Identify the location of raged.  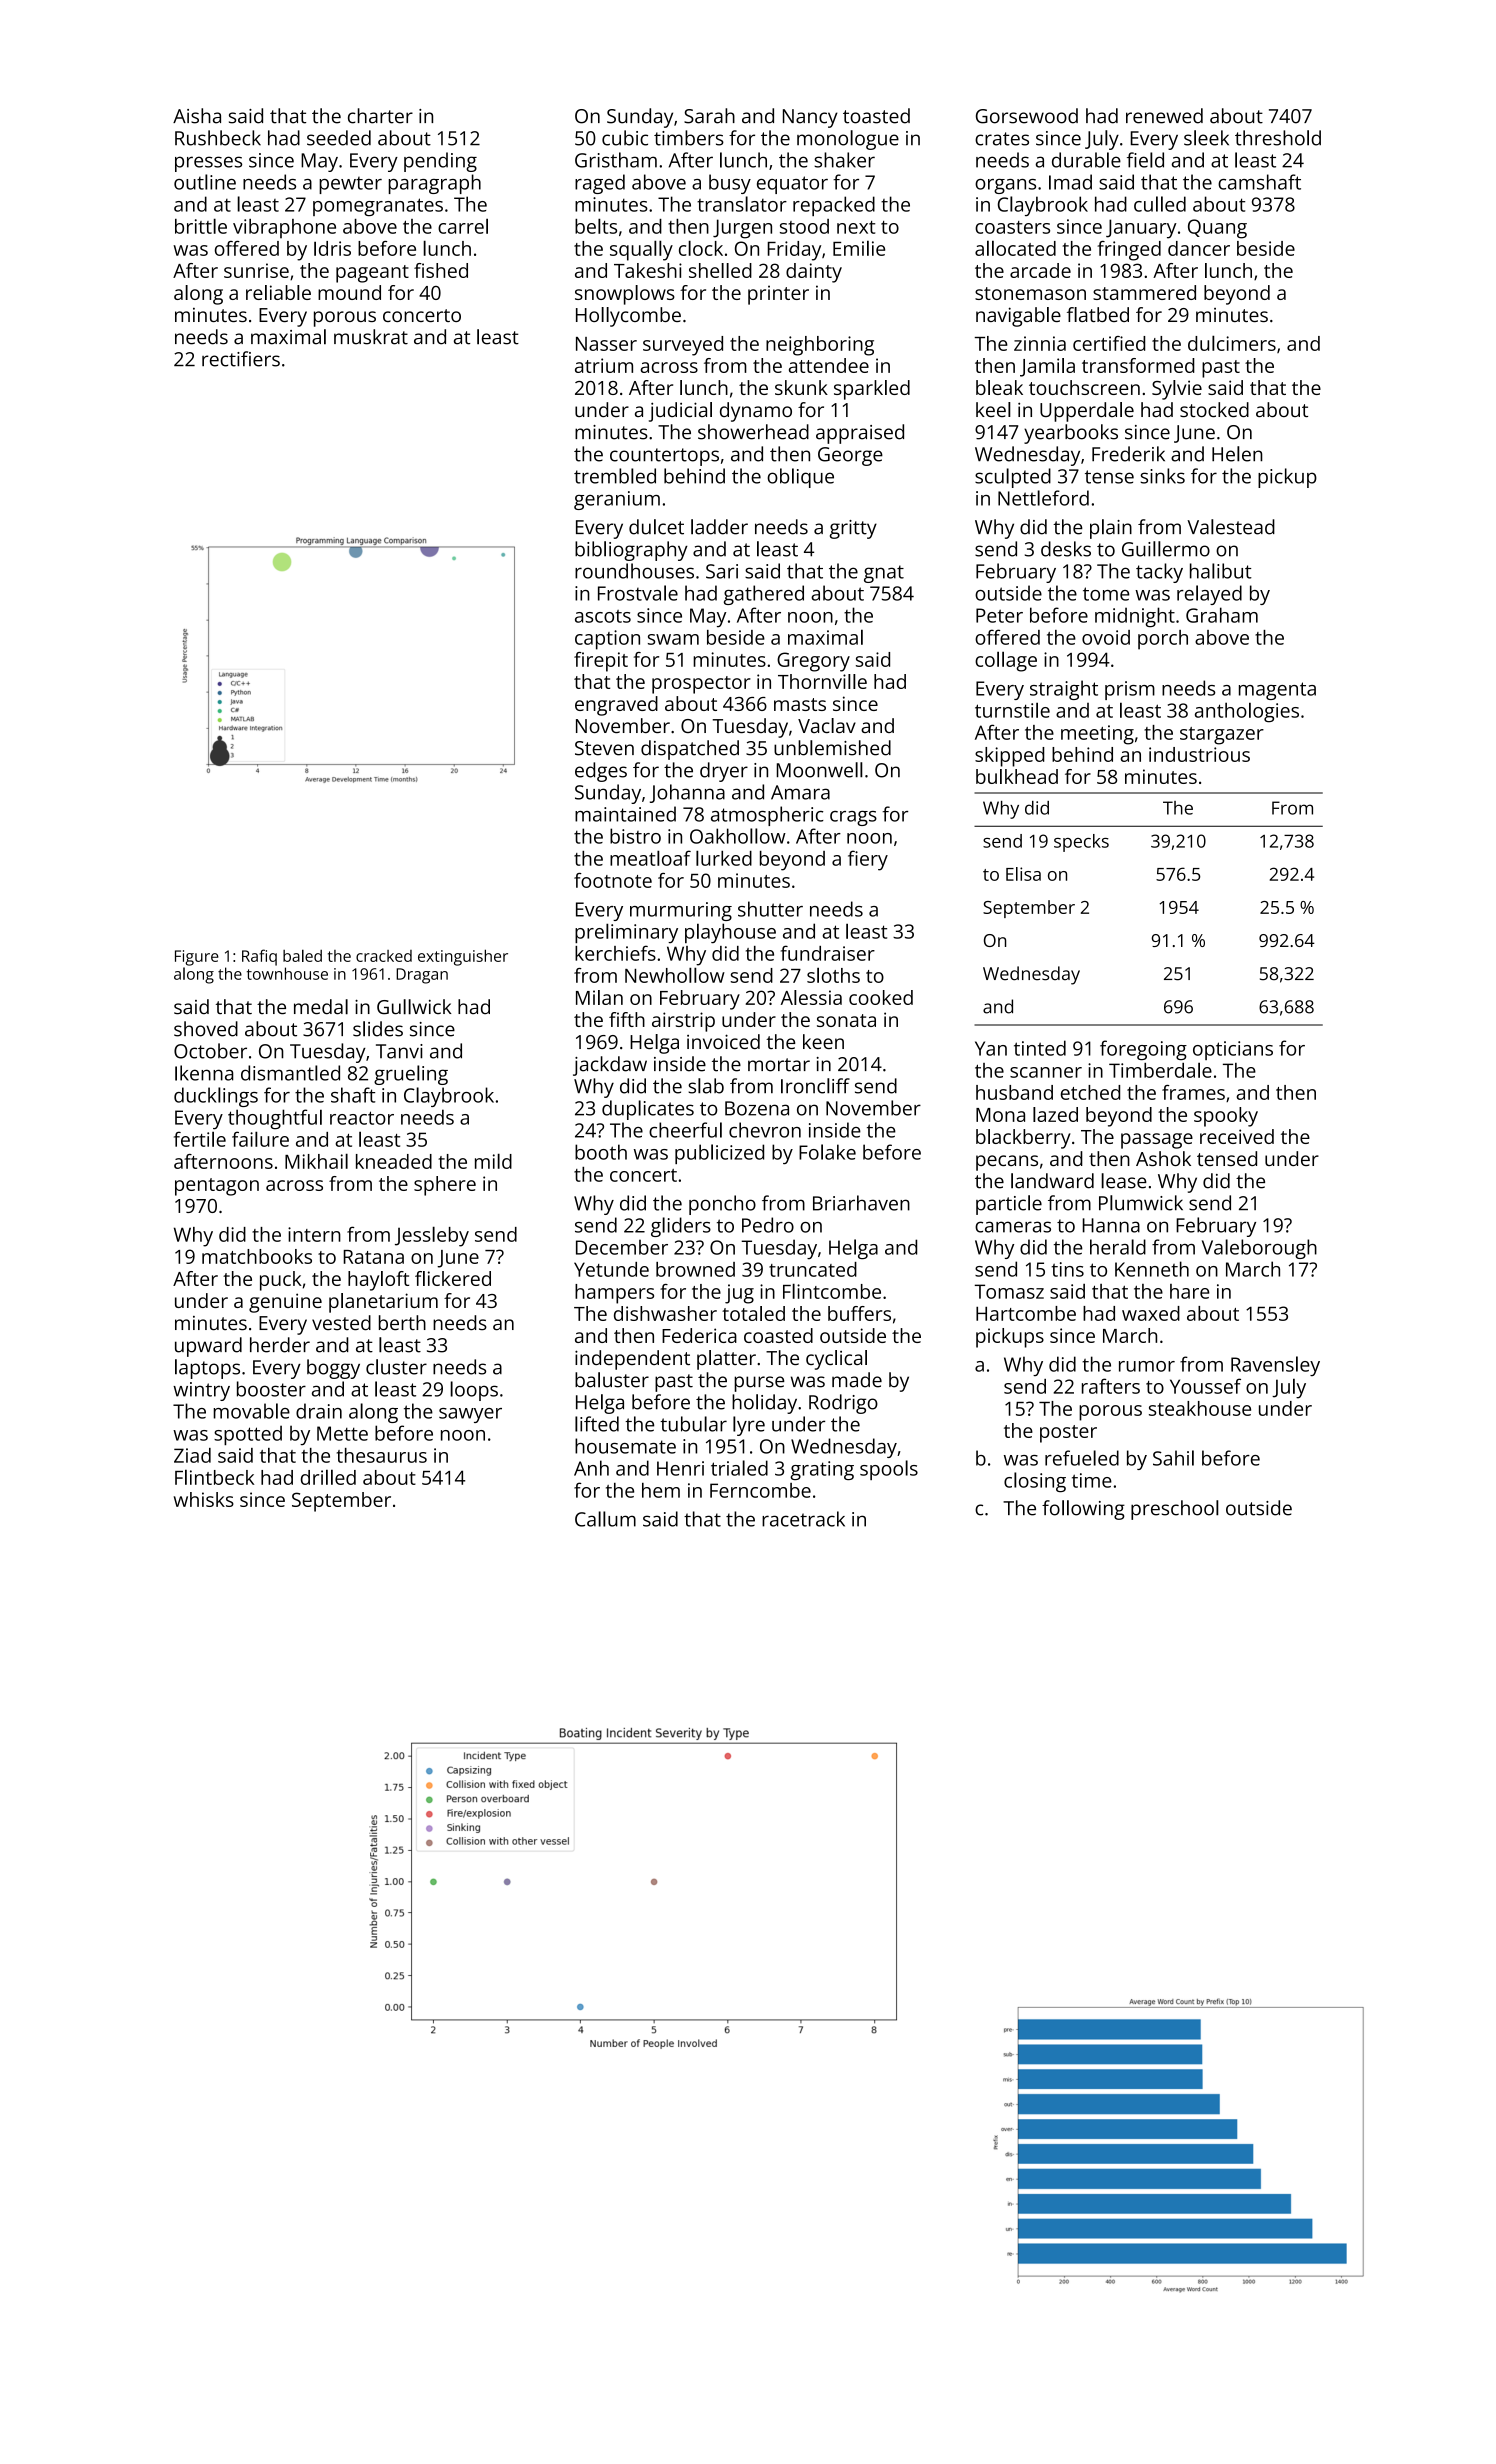
(600, 184).
